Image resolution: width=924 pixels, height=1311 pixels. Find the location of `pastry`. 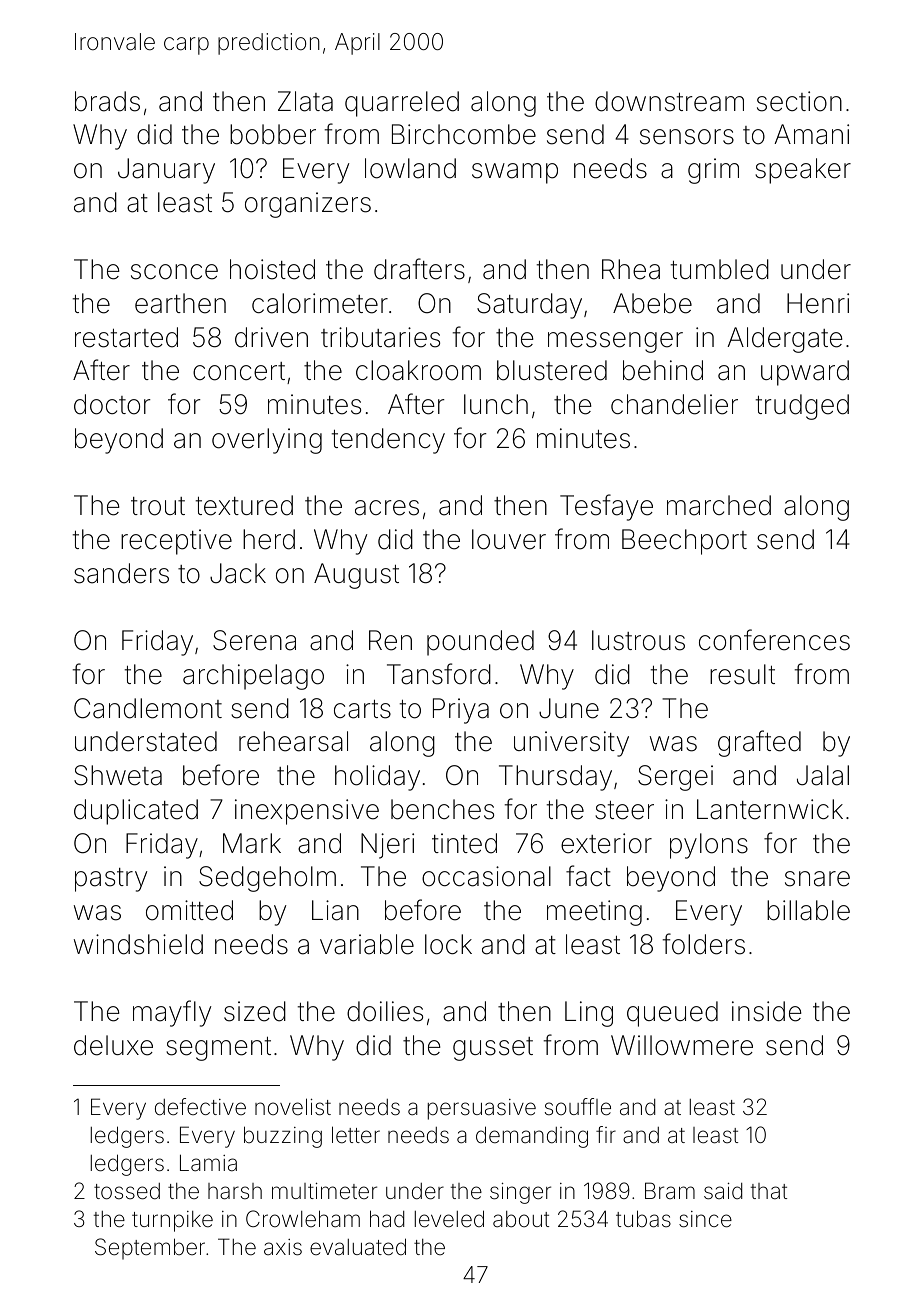

pastry is located at coordinates (111, 880).
